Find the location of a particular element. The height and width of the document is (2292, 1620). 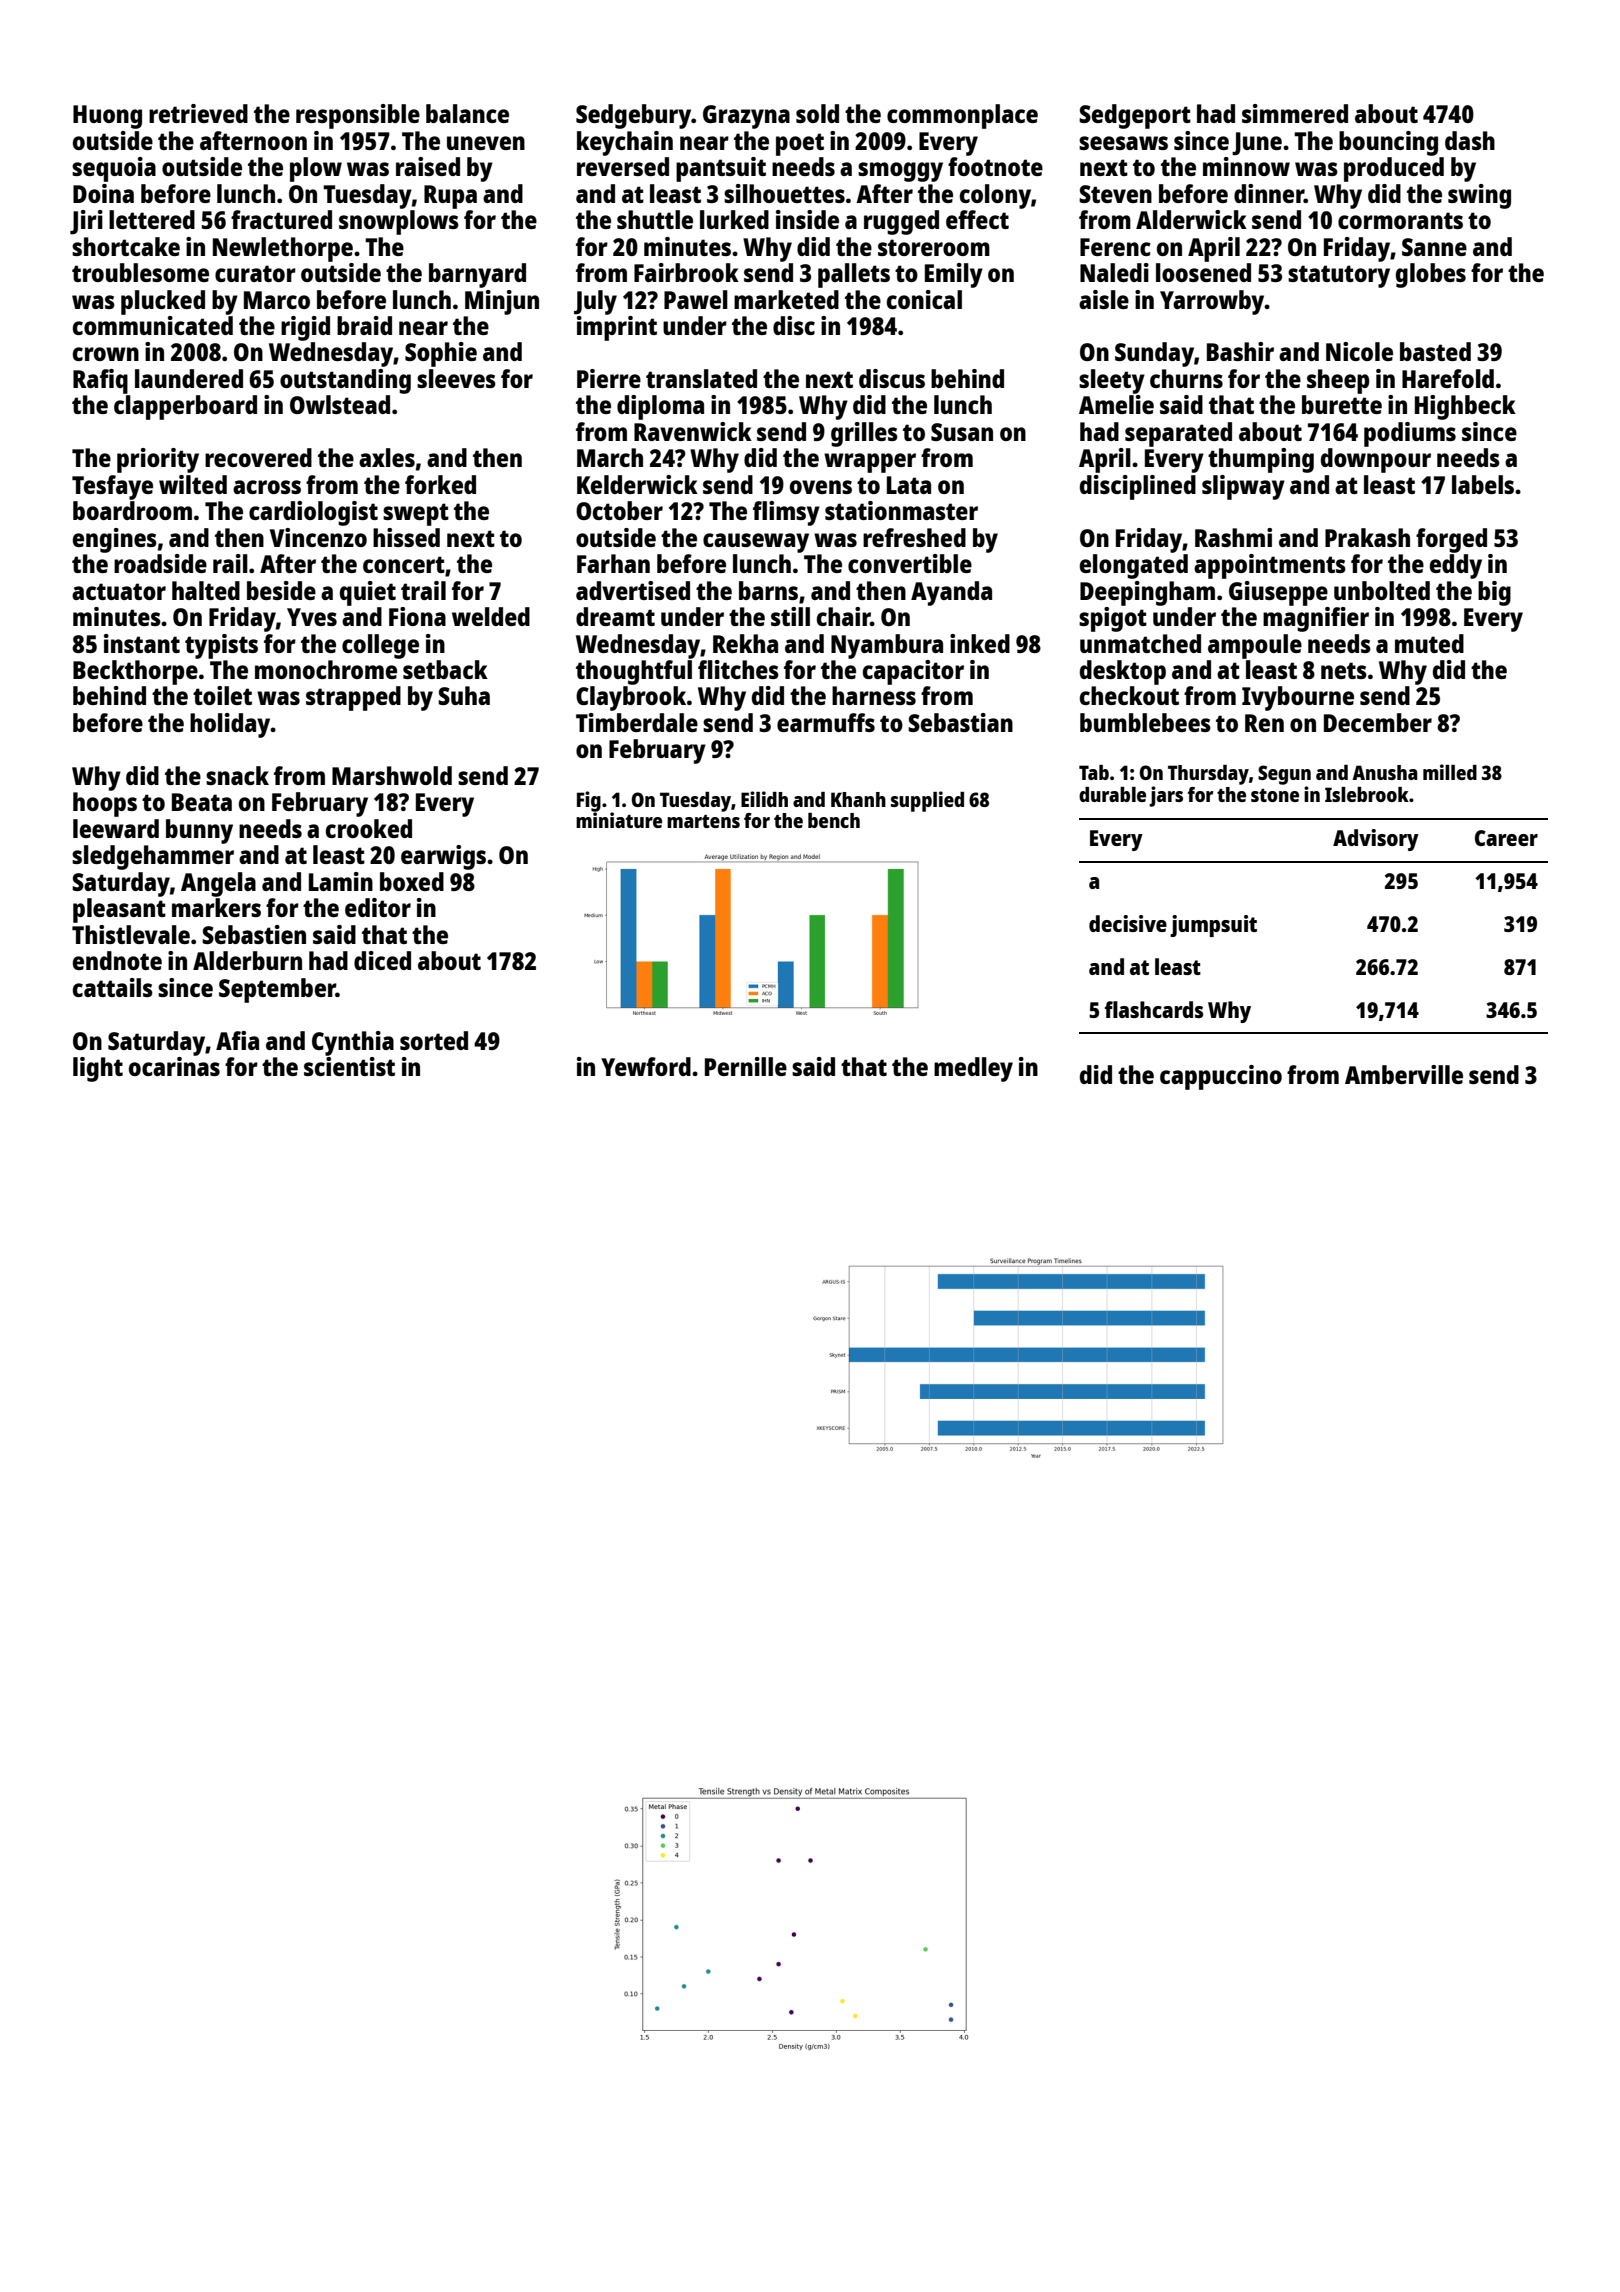

Yarrowby is located at coordinates (1212, 302).
